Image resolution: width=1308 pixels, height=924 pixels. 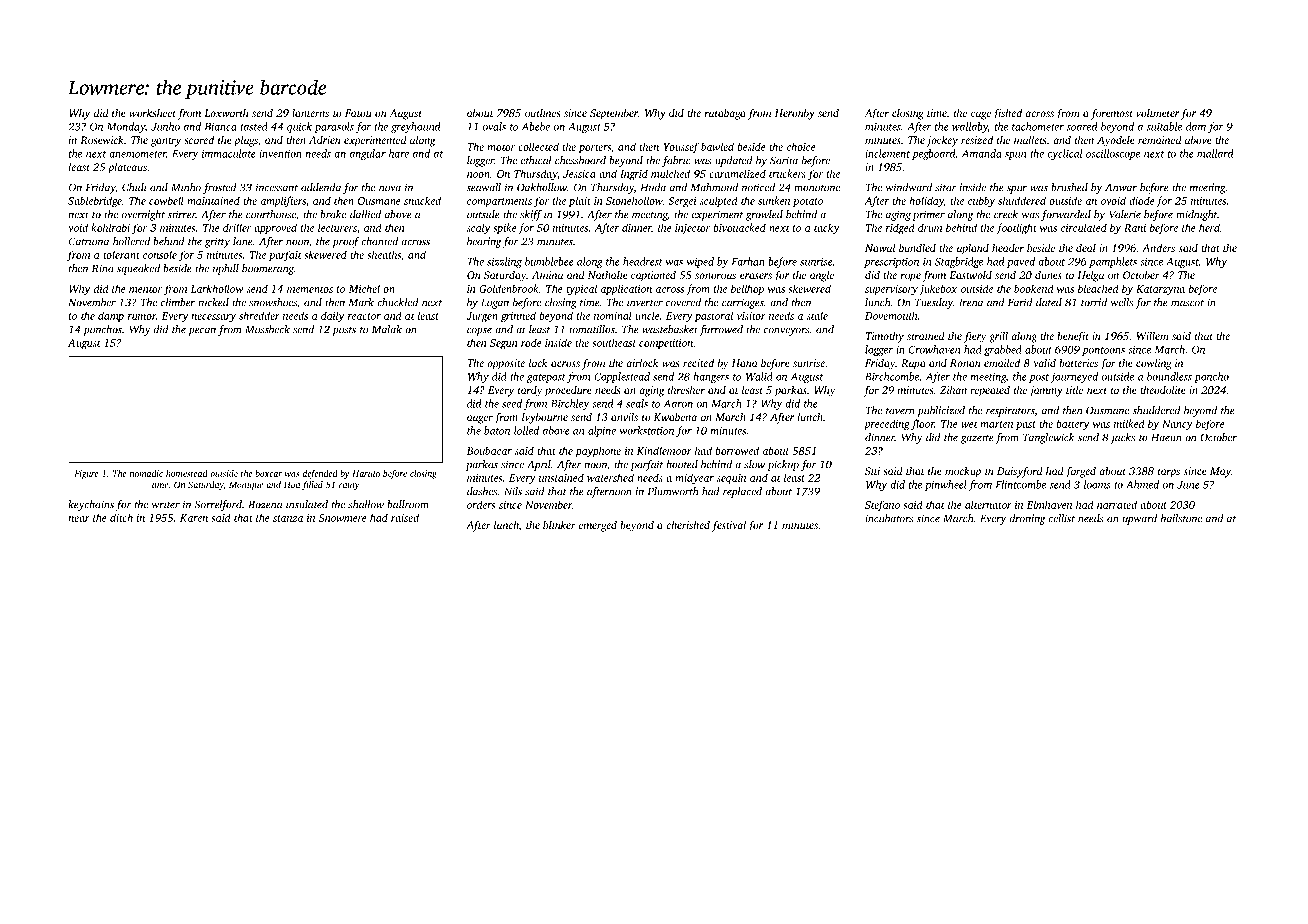 I want to click on maintained, so click(x=213, y=200).
